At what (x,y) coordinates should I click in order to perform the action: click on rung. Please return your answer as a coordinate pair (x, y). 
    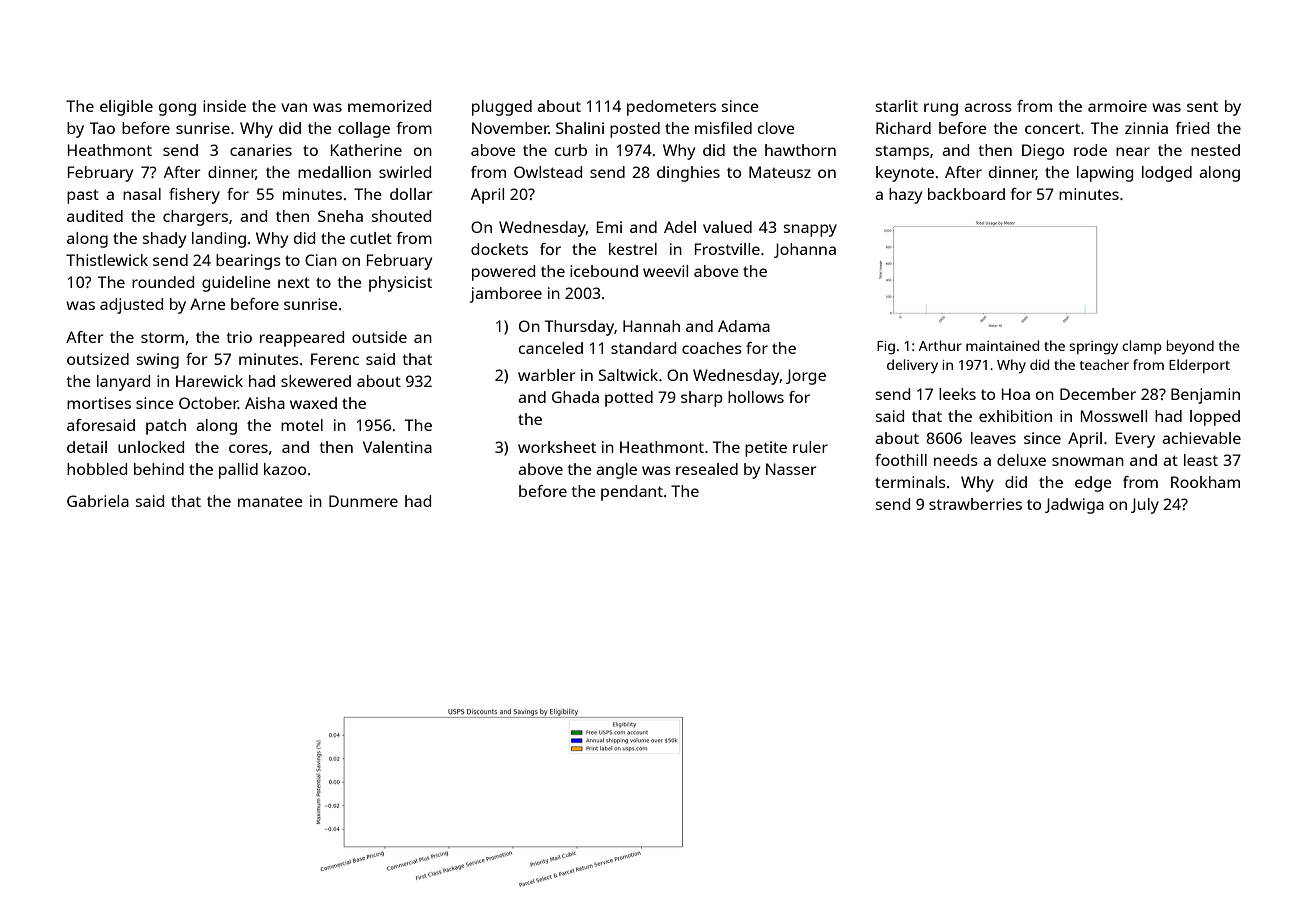
    Looking at the image, I should click on (941, 109).
